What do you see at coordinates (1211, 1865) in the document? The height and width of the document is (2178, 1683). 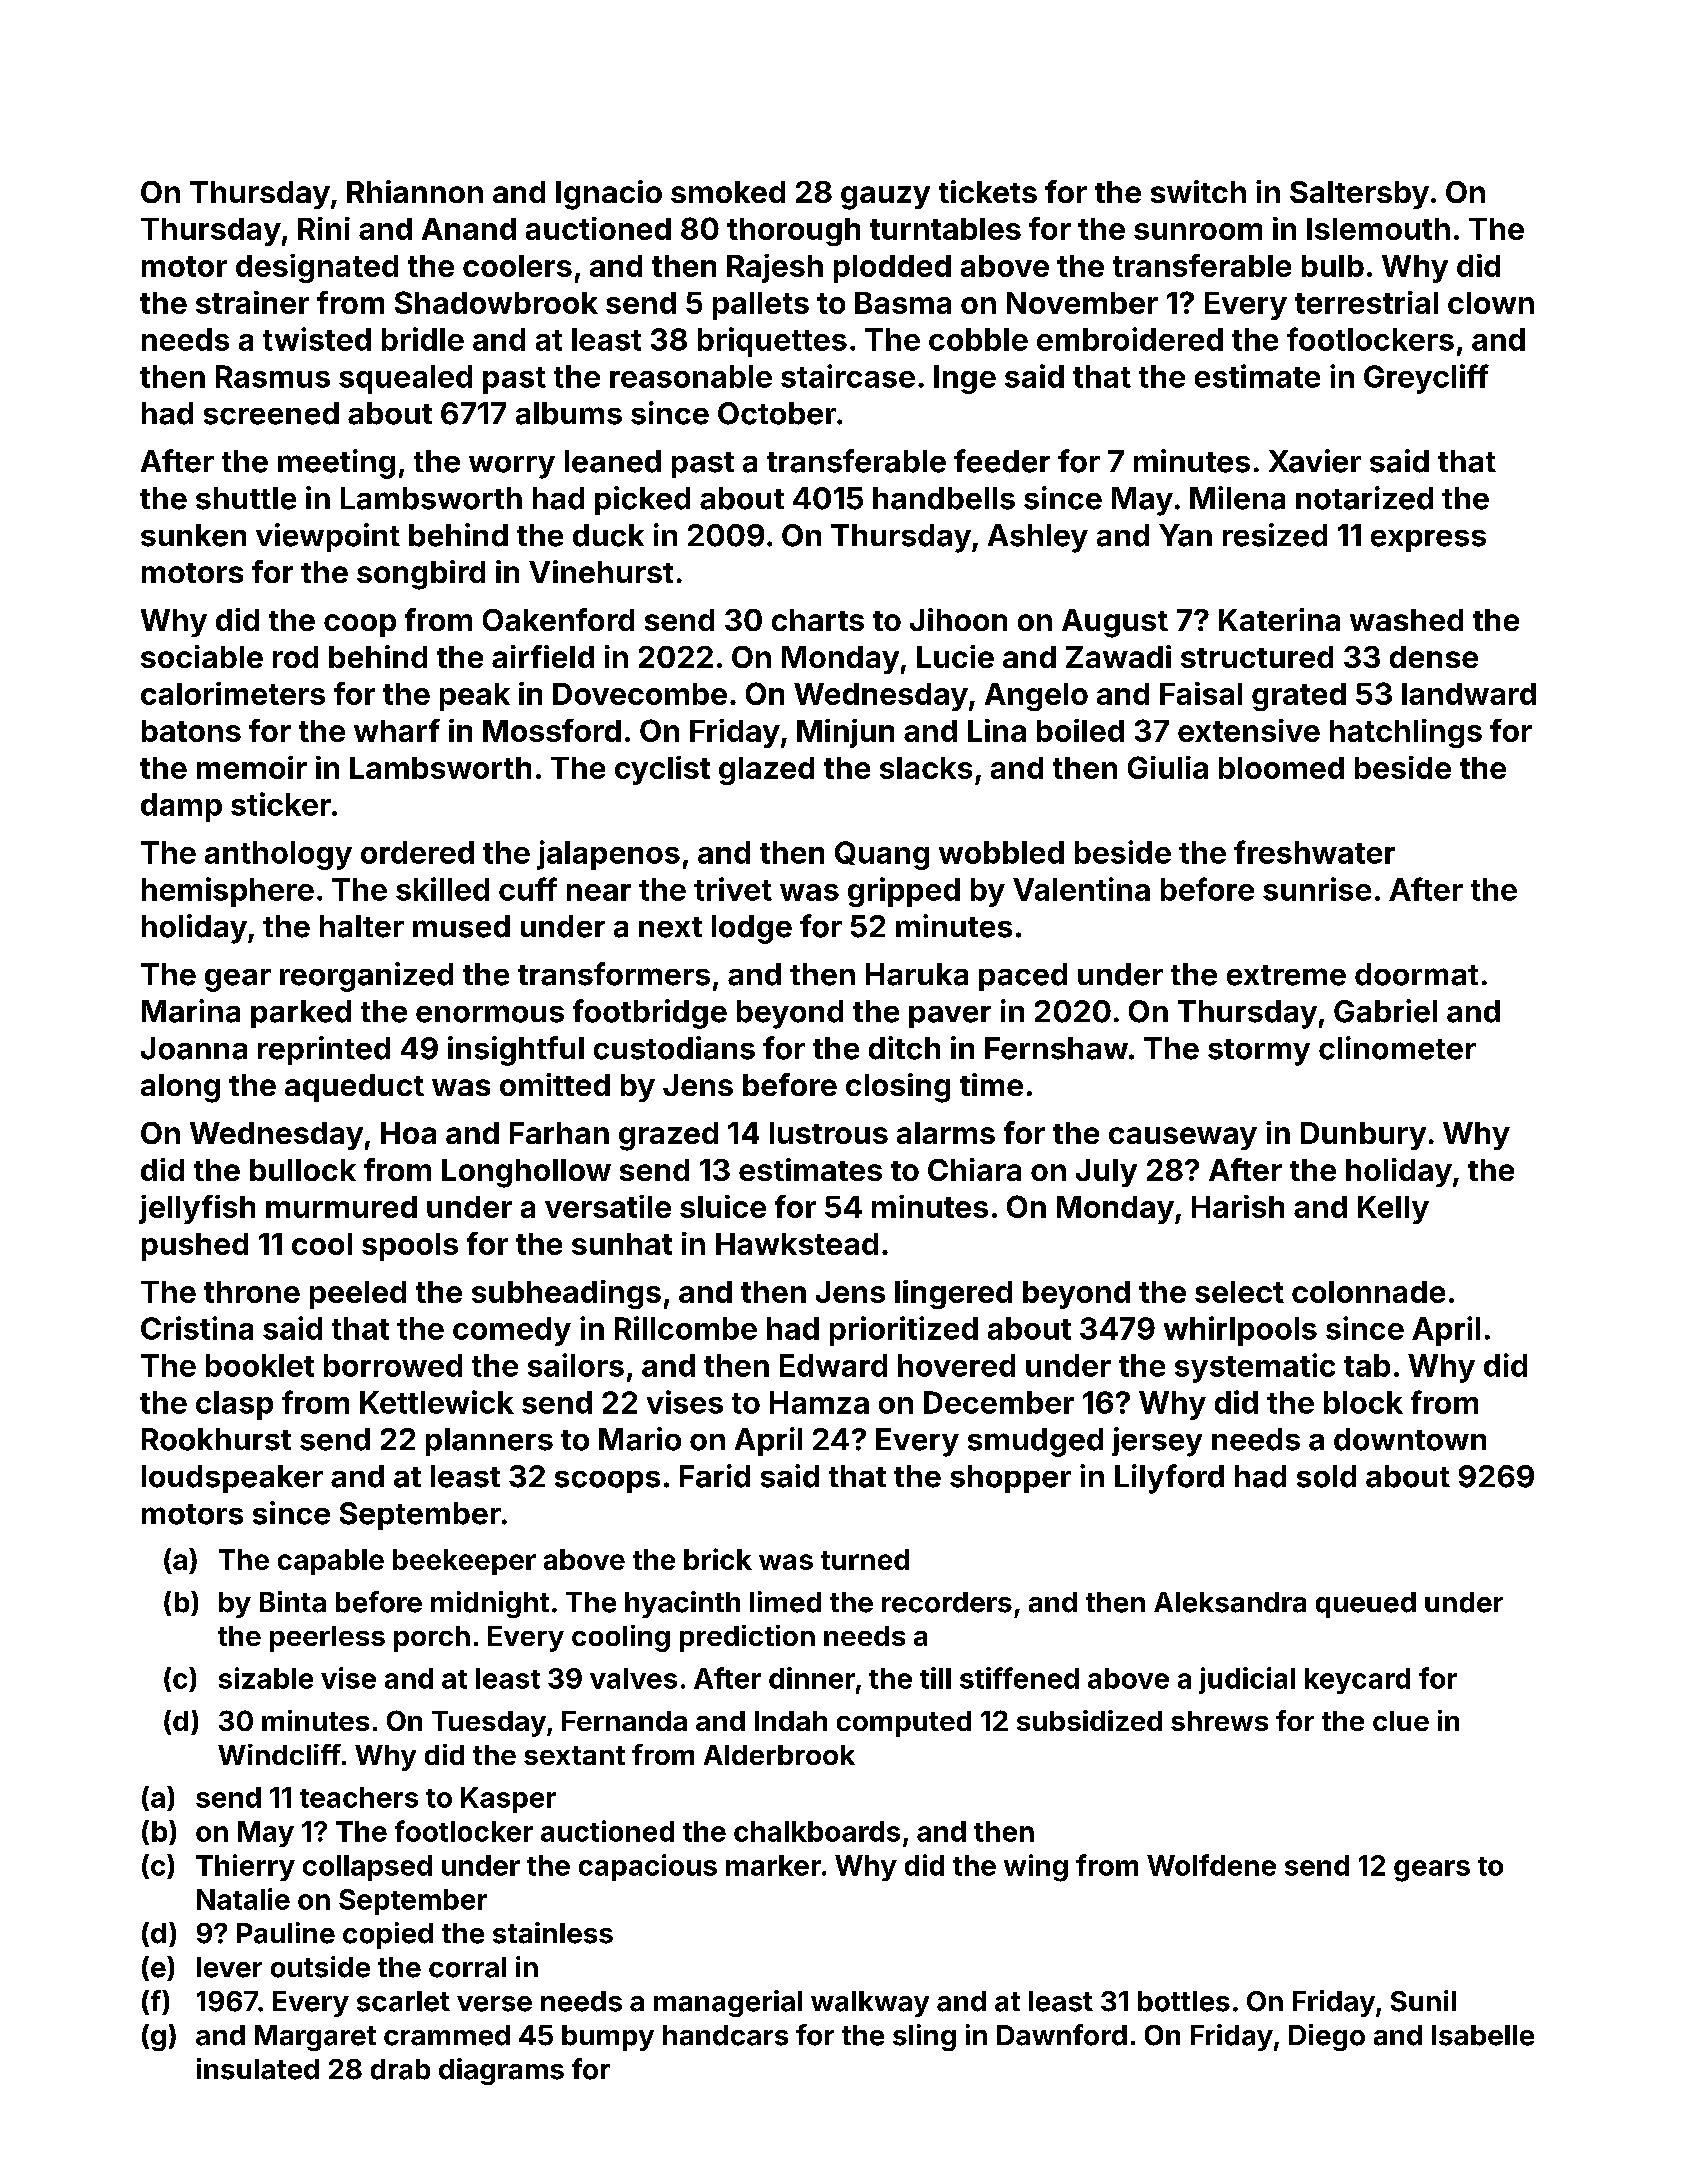 I see `Wolfdene` at bounding box center [1211, 1865].
